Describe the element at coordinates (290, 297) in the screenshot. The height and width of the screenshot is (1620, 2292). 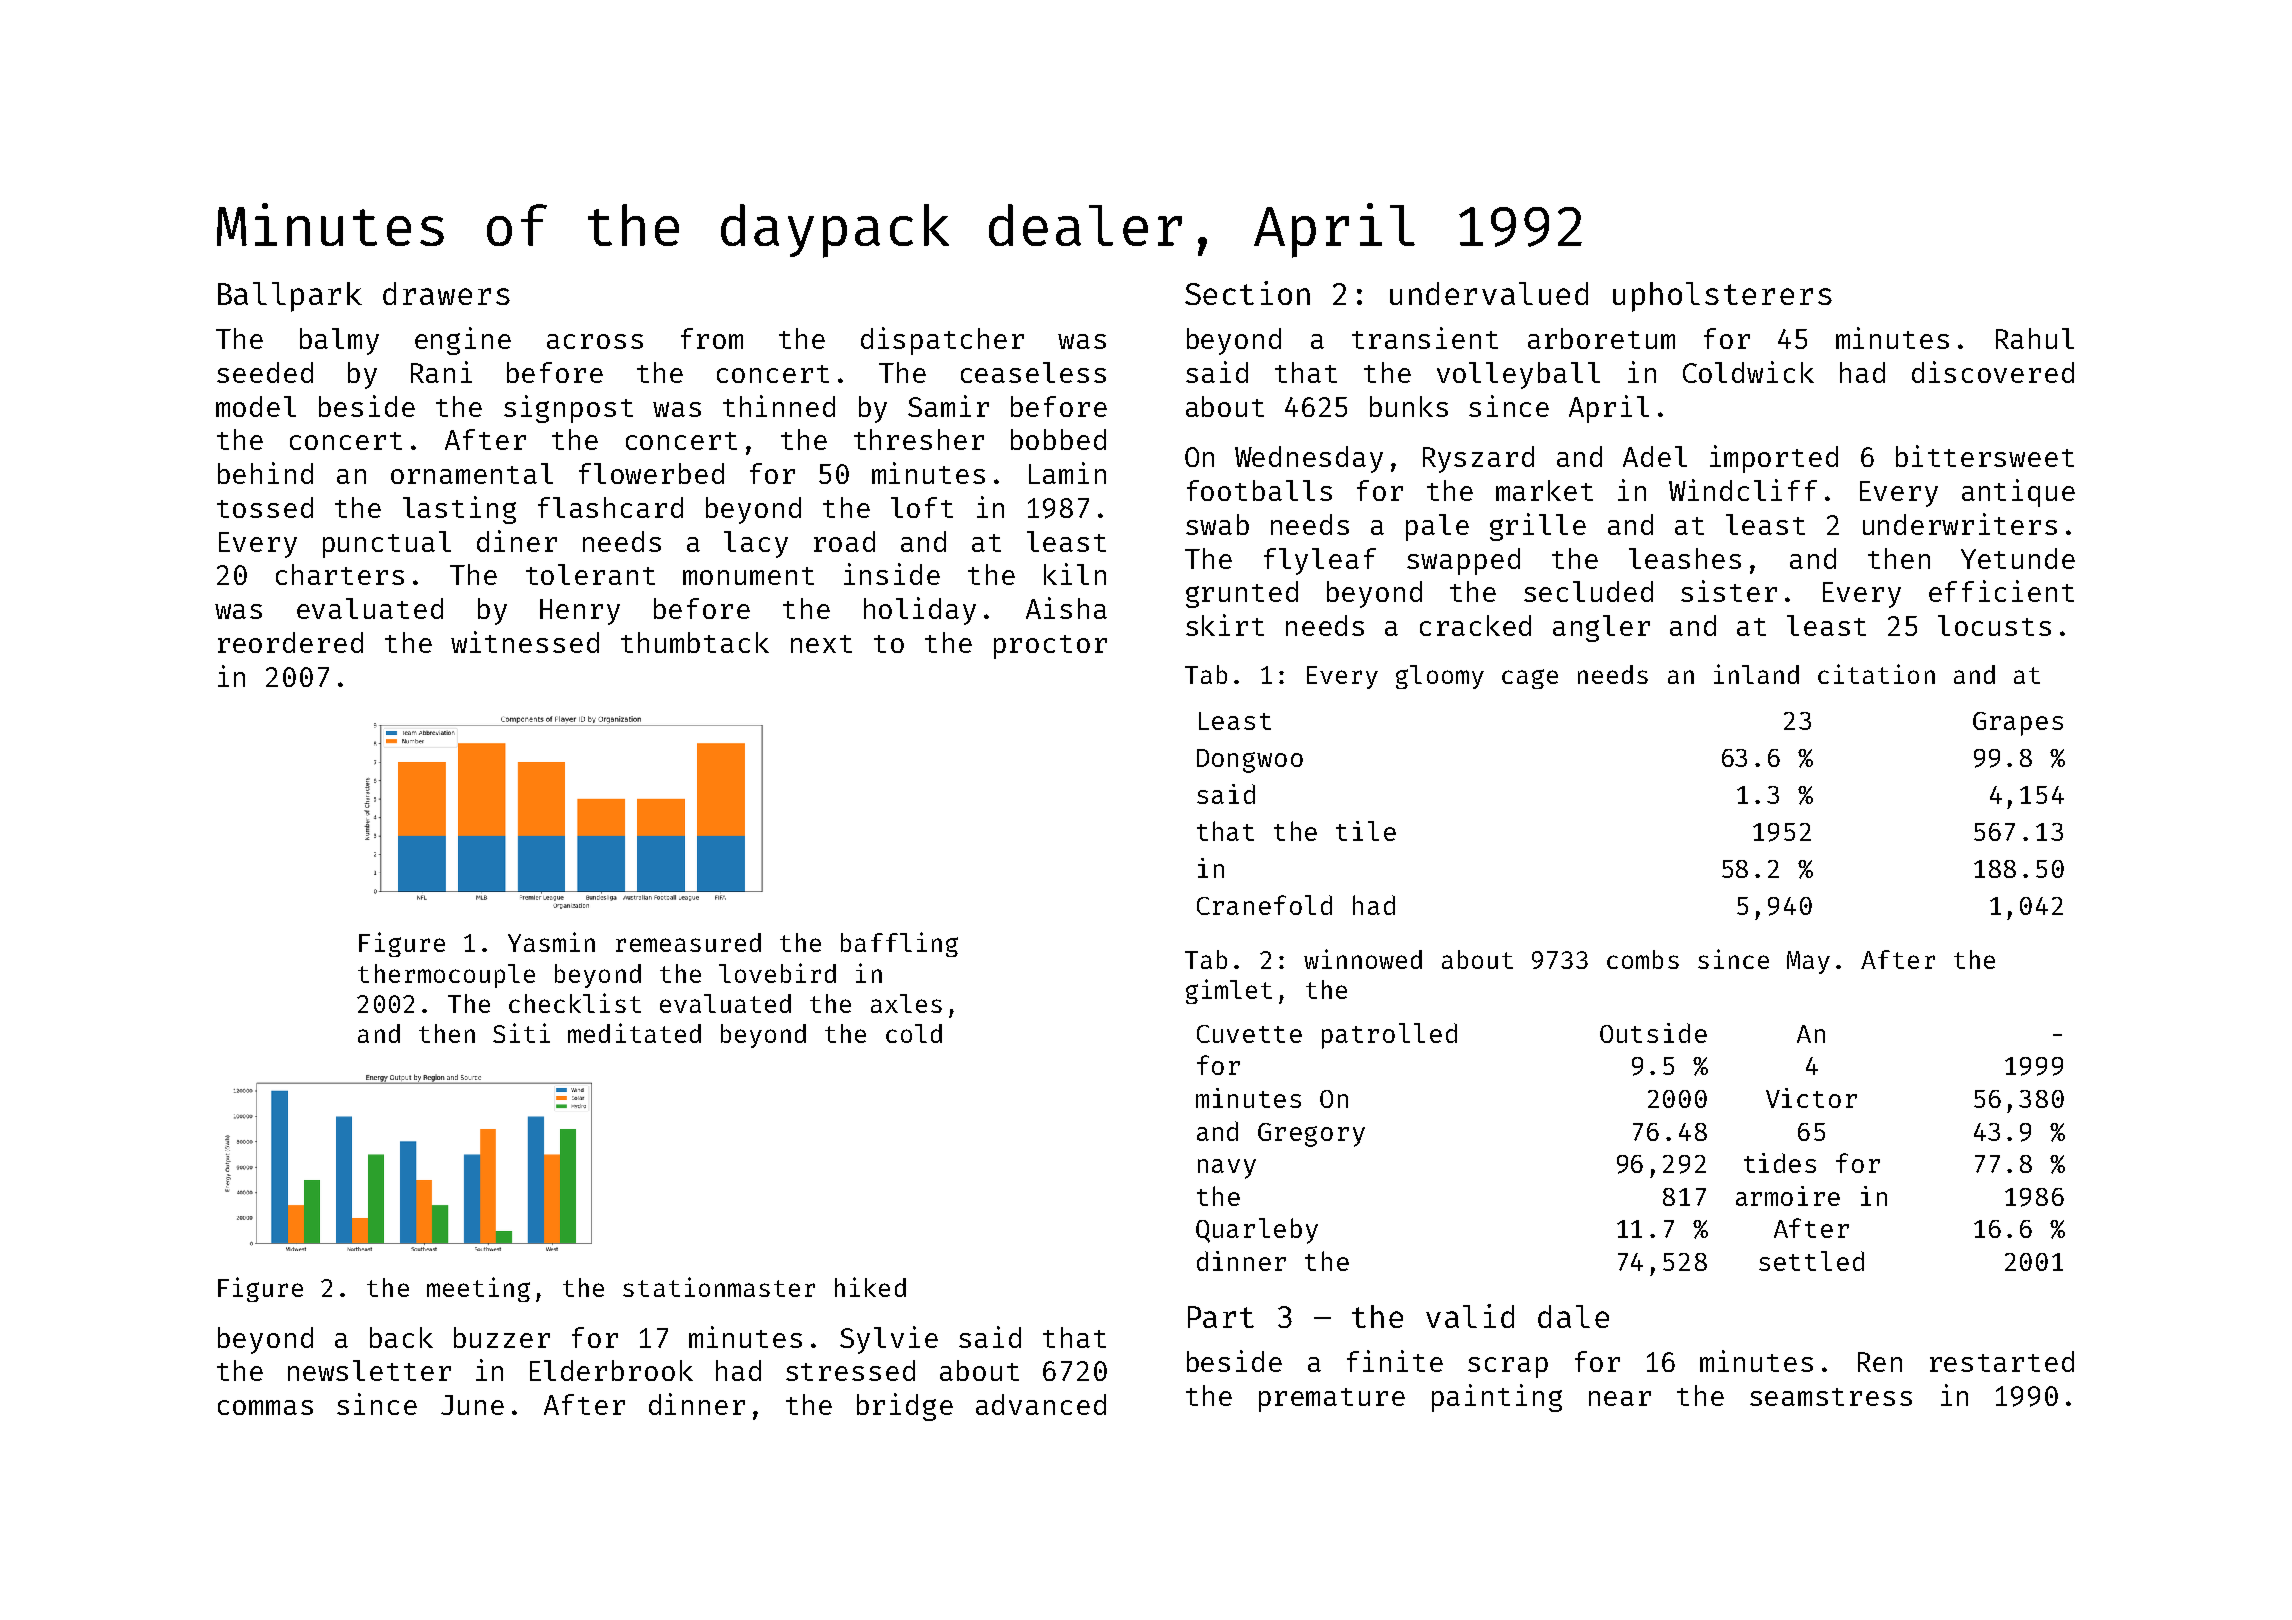
I see `Ballpark` at that location.
